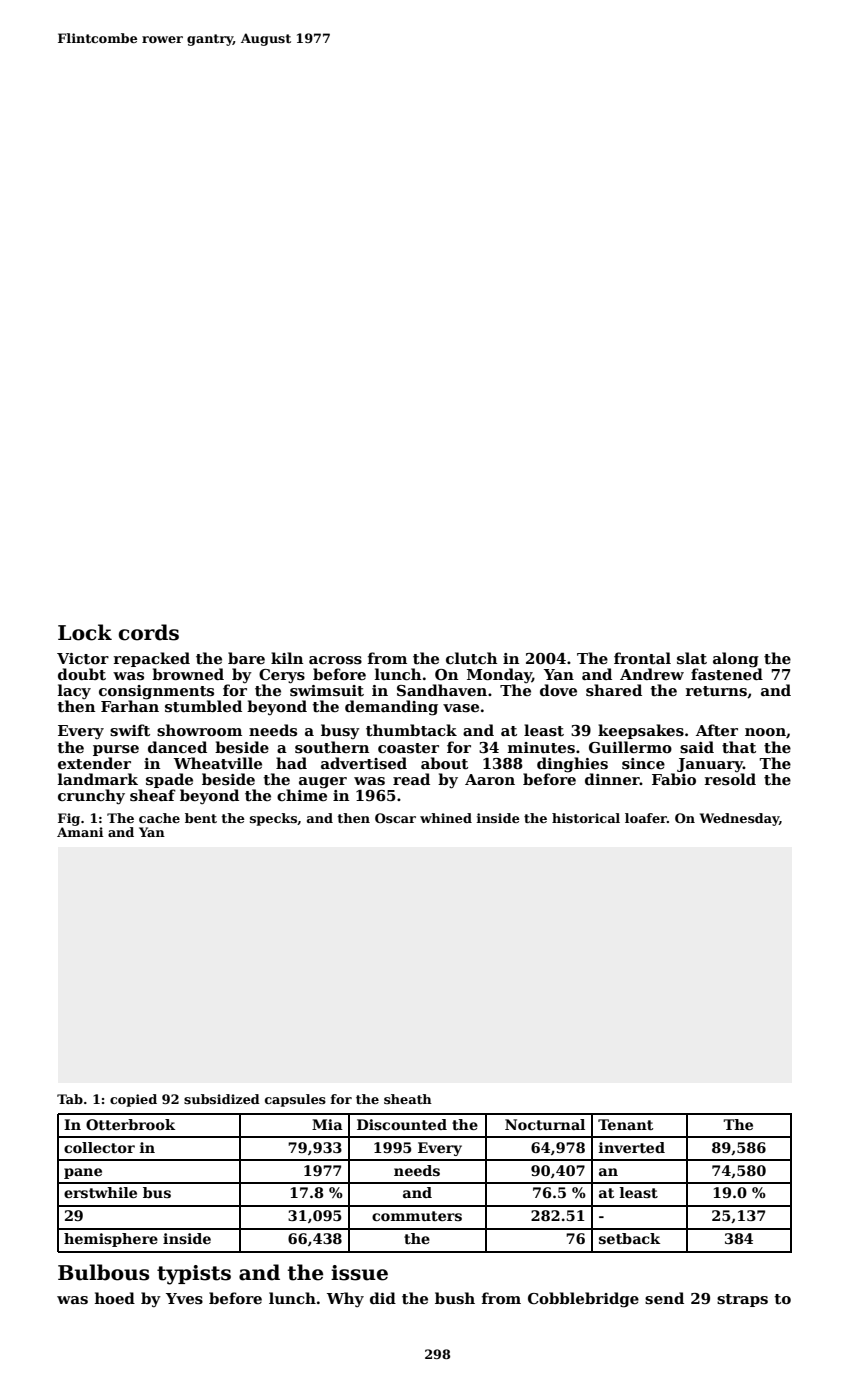 The width and height of the screenshot is (849, 1400). I want to click on slat, so click(692, 658).
